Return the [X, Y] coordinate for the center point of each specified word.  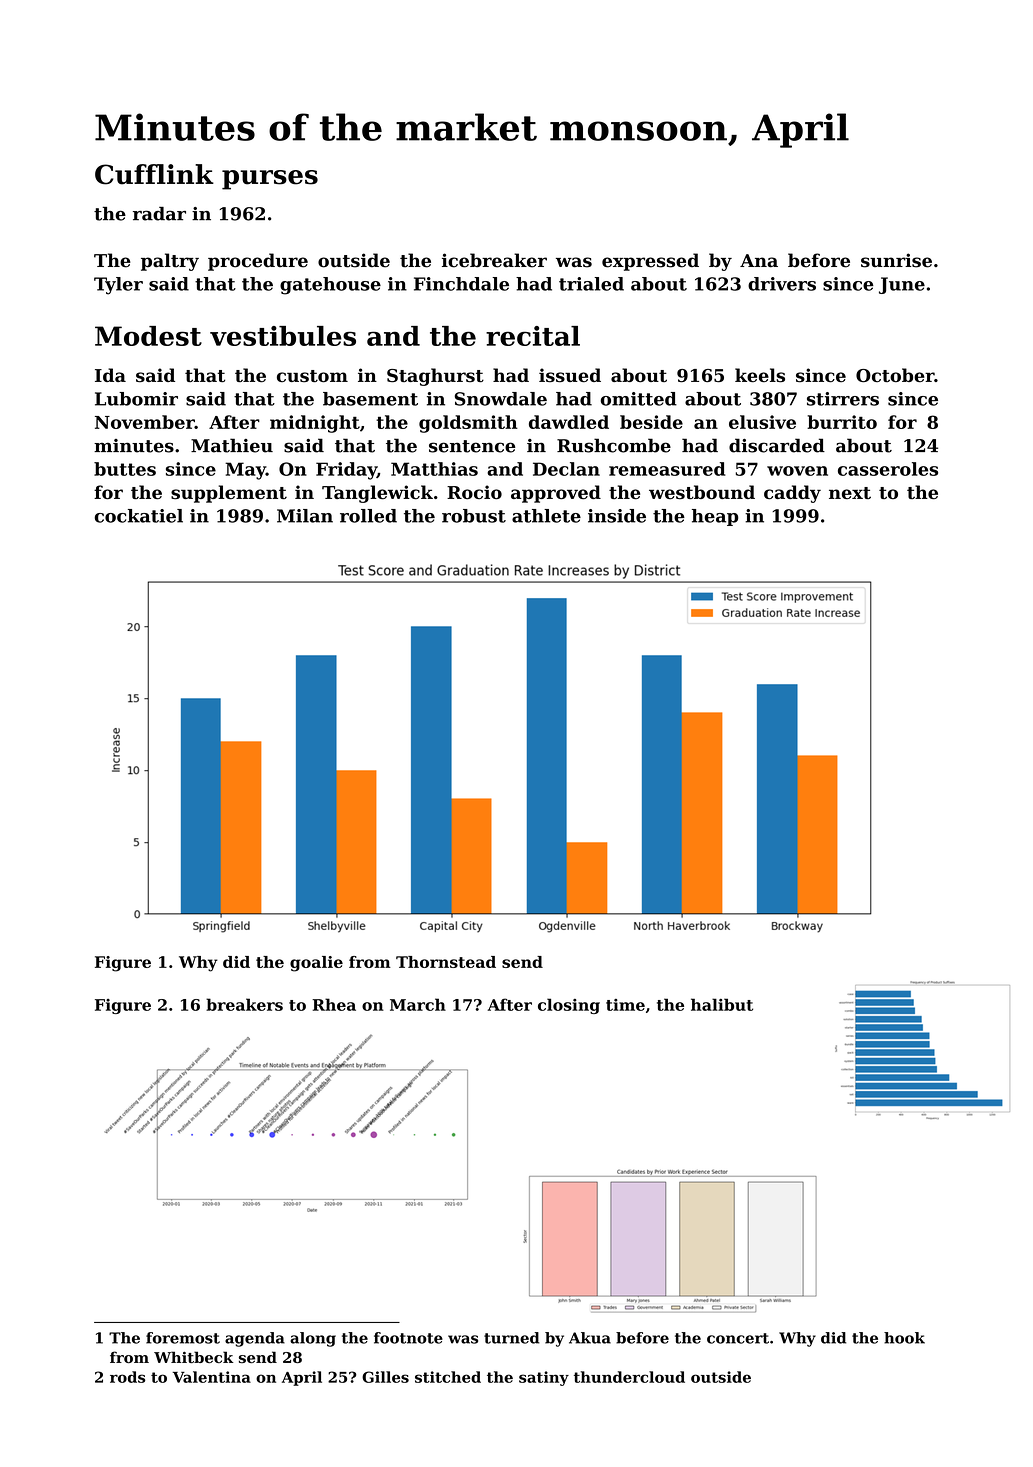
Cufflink [154, 174]
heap [715, 517]
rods [127, 1377]
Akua [590, 1338]
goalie [316, 964]
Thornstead [446, 962]
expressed [650, 262]
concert [738, 1338]
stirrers [843, 399]
